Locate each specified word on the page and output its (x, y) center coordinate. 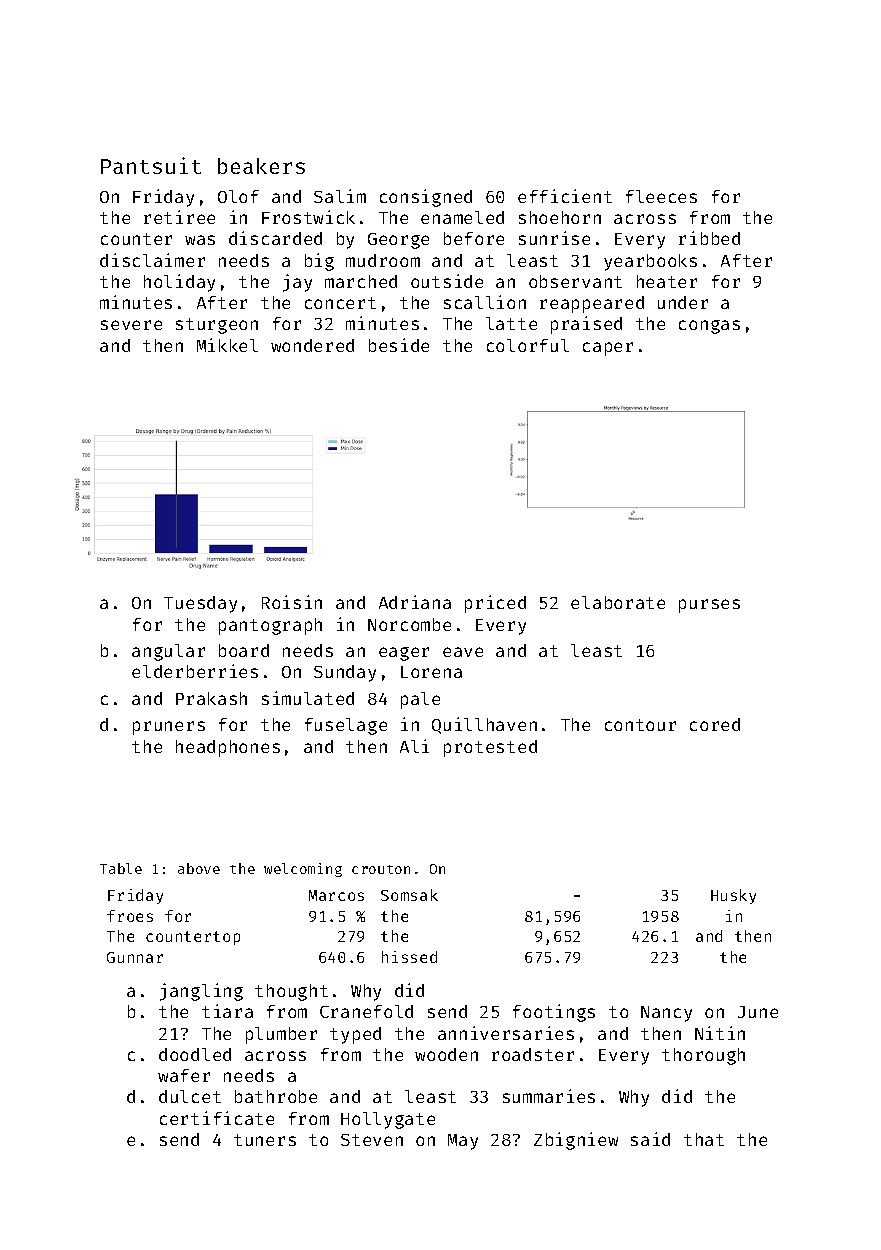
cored (715, 724)
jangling (201, 992)
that (704, 1139)
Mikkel (227, 345)
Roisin (292, 602)
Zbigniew (576, 1141)
